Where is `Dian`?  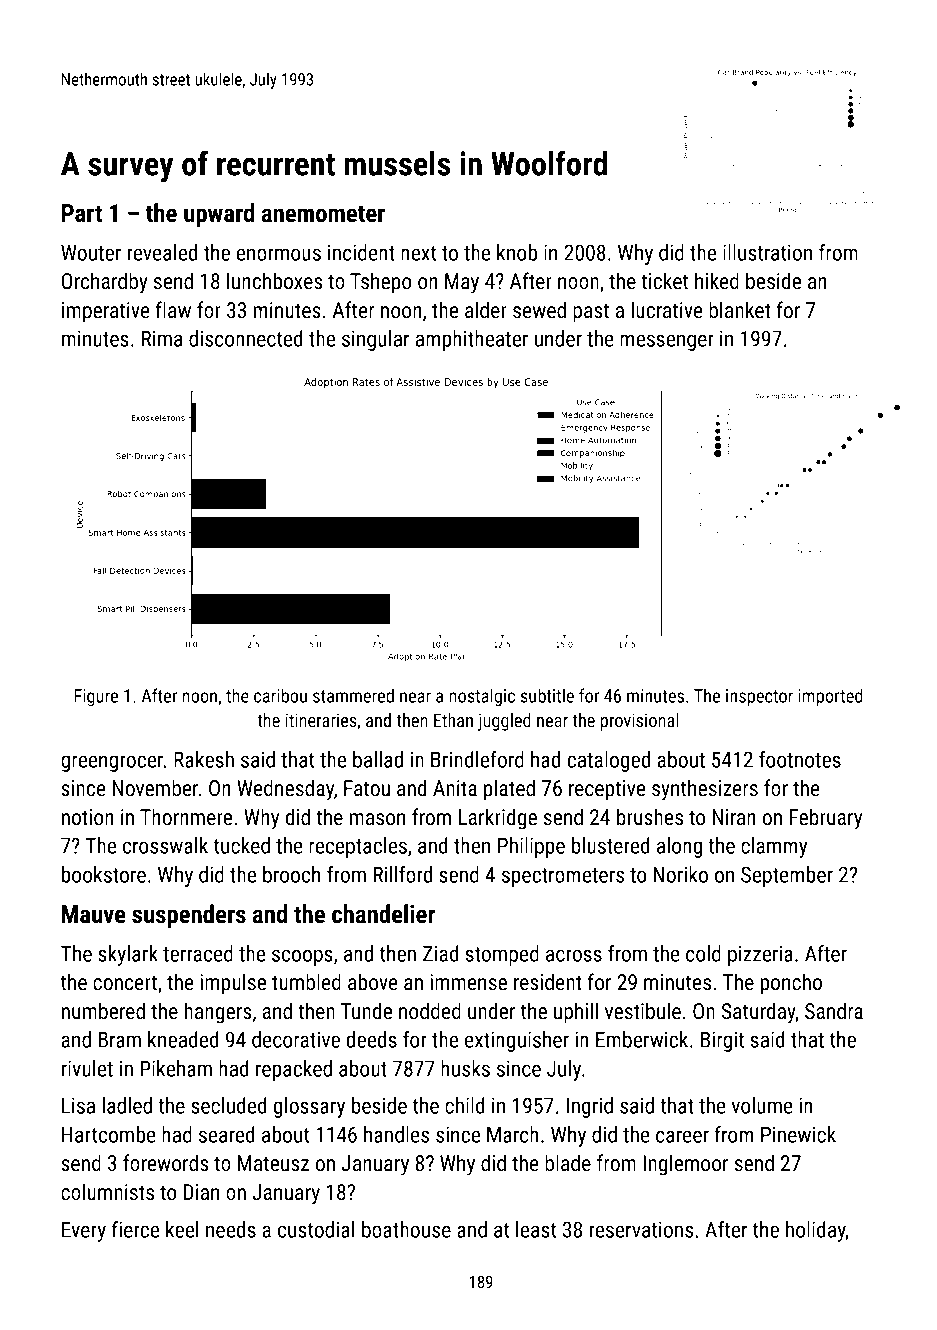
Dian is located at coordinates (201, 1192).
